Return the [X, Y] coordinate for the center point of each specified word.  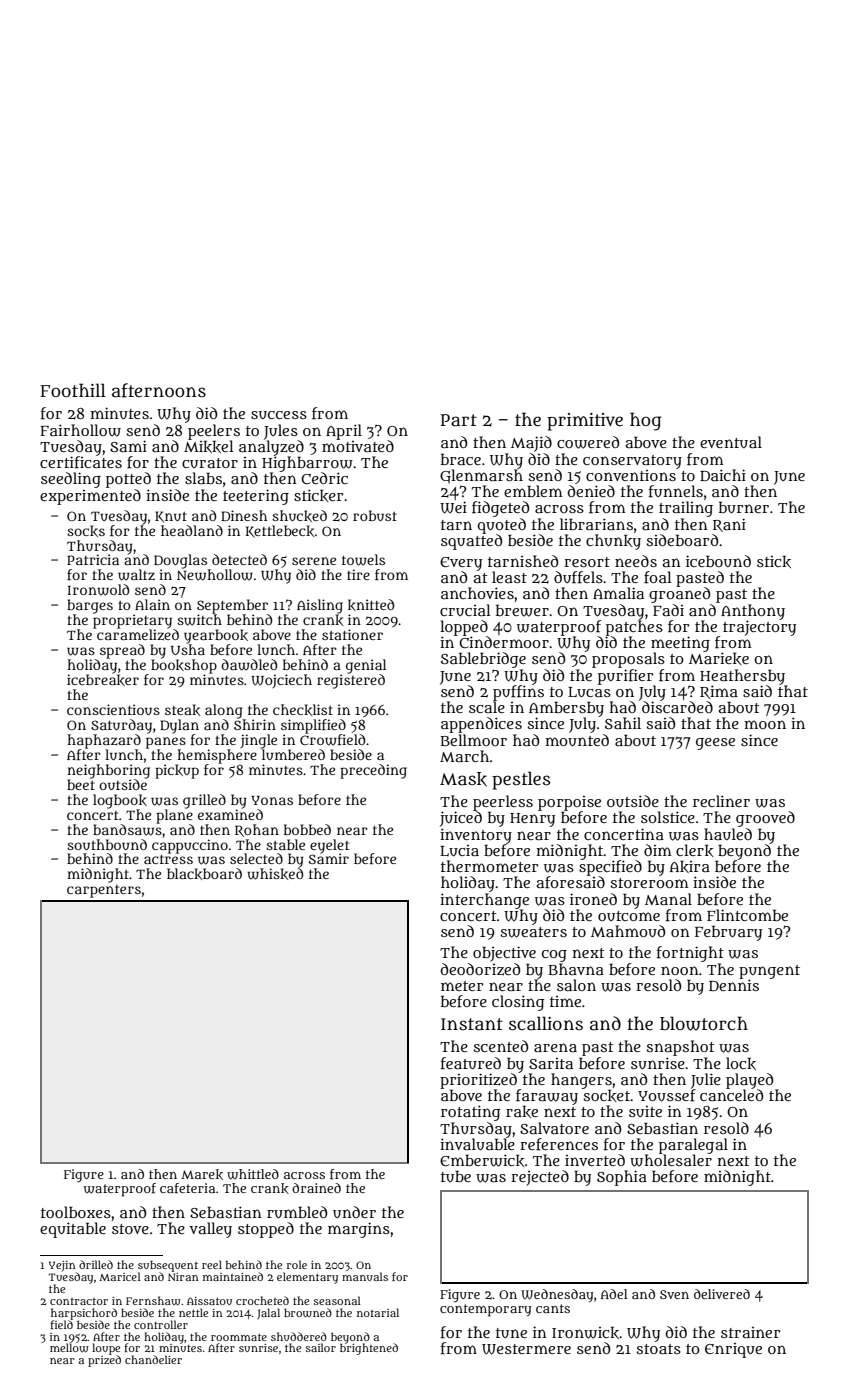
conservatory [632, 462]
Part [459, 420]
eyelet [329, 846]
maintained [233, 1276]
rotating [470, 1113]
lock [741, 1063]
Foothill [73, 390]
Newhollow [215, 575]
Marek [202, 1174]
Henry [532, 820]
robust [375, 515]
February [728, 933]
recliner [721, 801]
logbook [120, 801]
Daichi [723, 475]
